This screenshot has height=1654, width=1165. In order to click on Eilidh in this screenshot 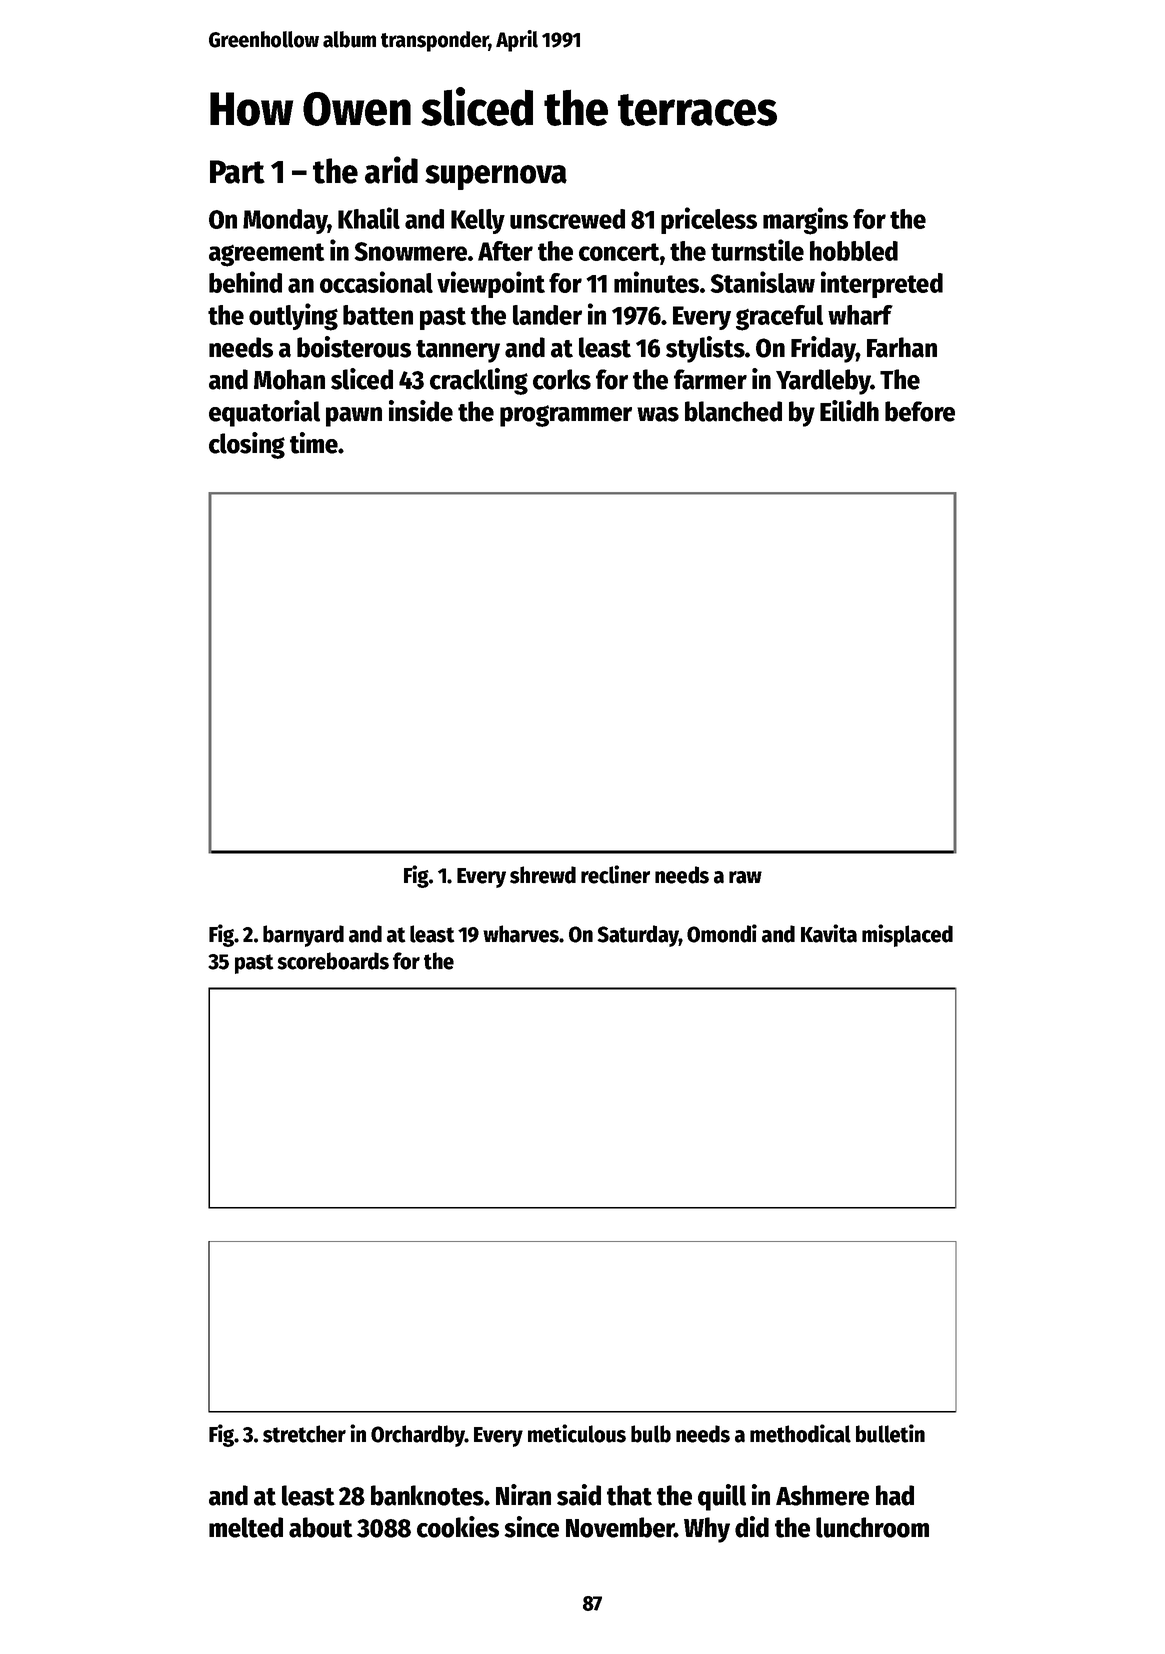, I will do `click(849, 411)`.
